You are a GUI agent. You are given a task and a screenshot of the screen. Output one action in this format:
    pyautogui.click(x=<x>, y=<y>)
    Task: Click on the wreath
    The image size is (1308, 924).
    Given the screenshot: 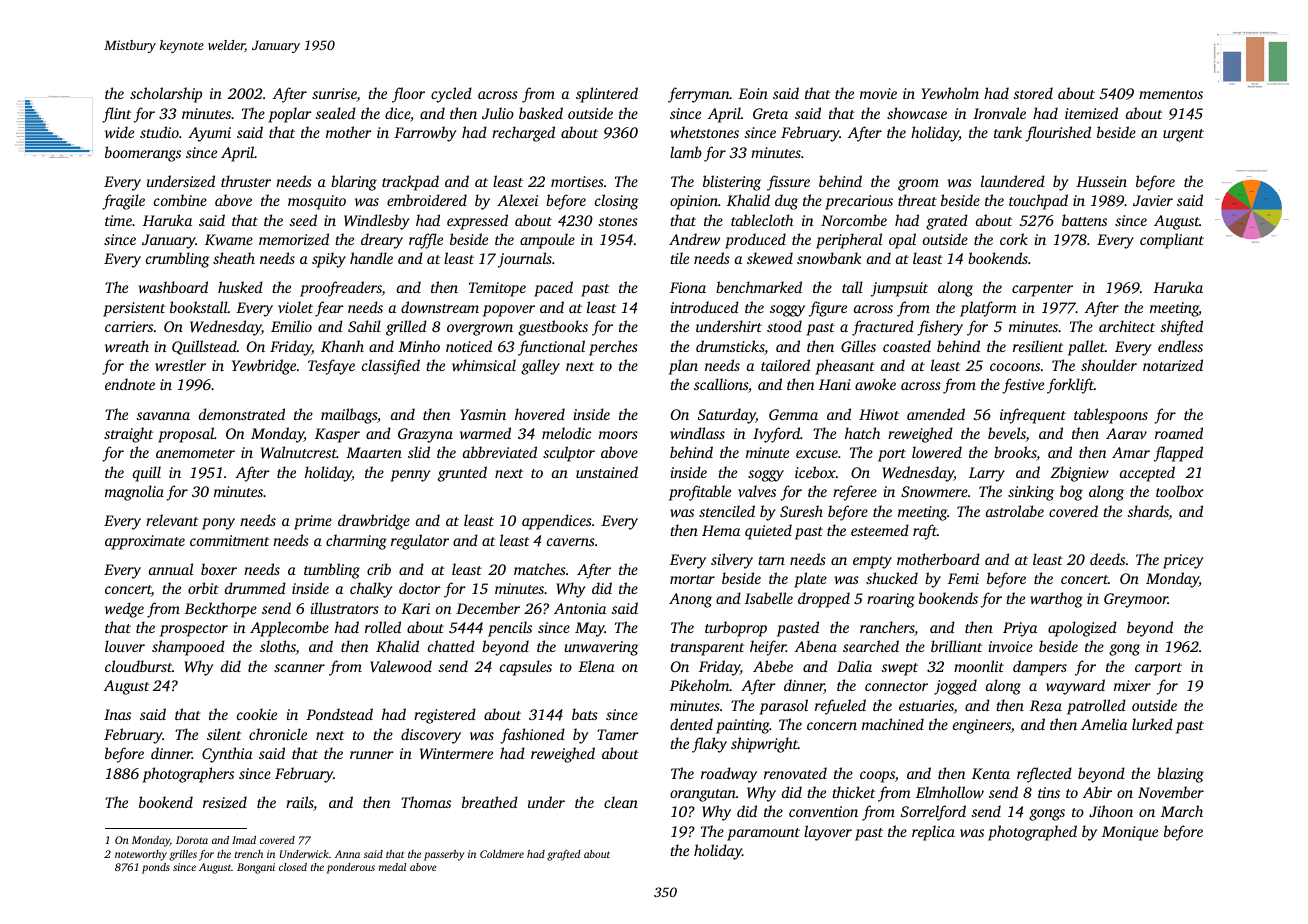 What is the action you would take?
    pyautogui.click(x=127, y=346)
